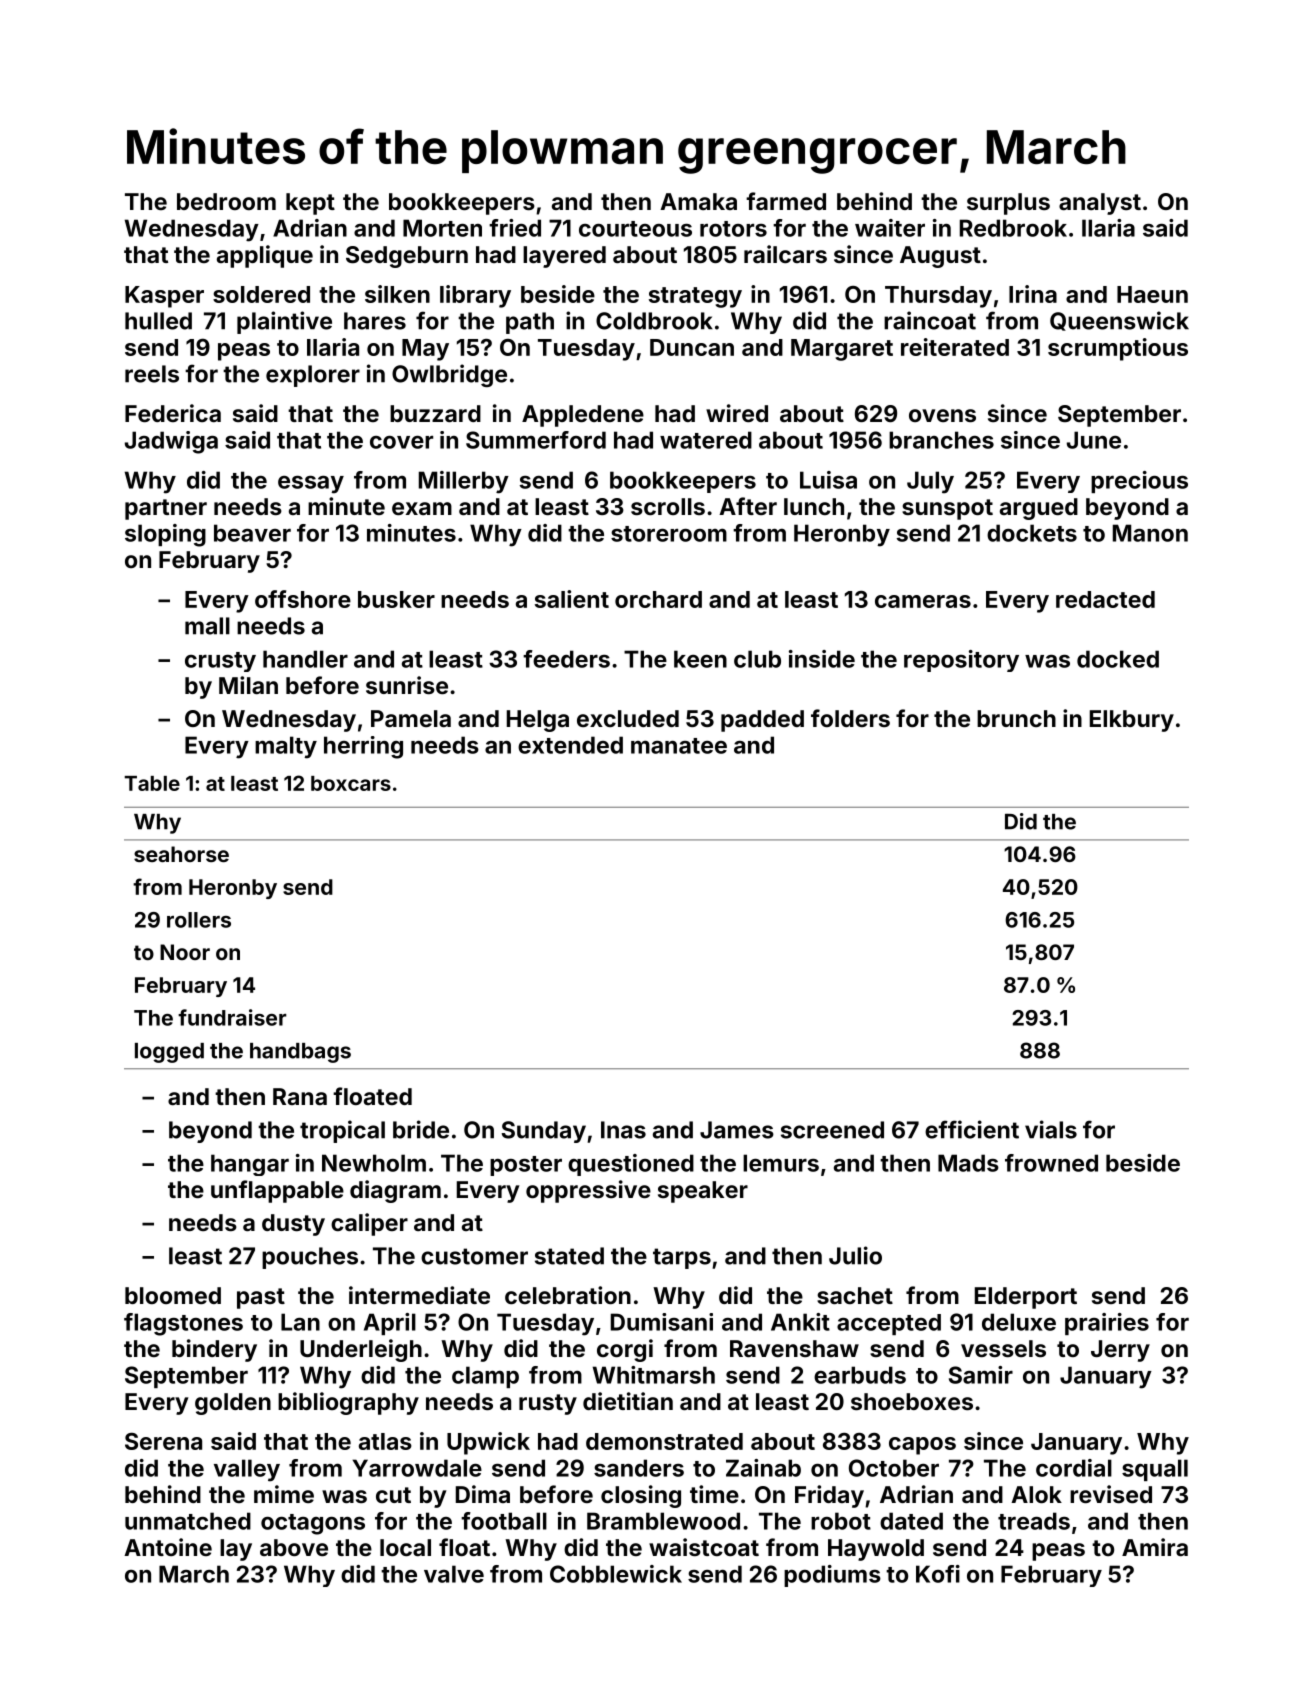 This screenshot has height=1699, width=1313. What do you see at coordinates (226, 201) in the screenshot?
I see `bedroom` at bounding box center [226, 201].
